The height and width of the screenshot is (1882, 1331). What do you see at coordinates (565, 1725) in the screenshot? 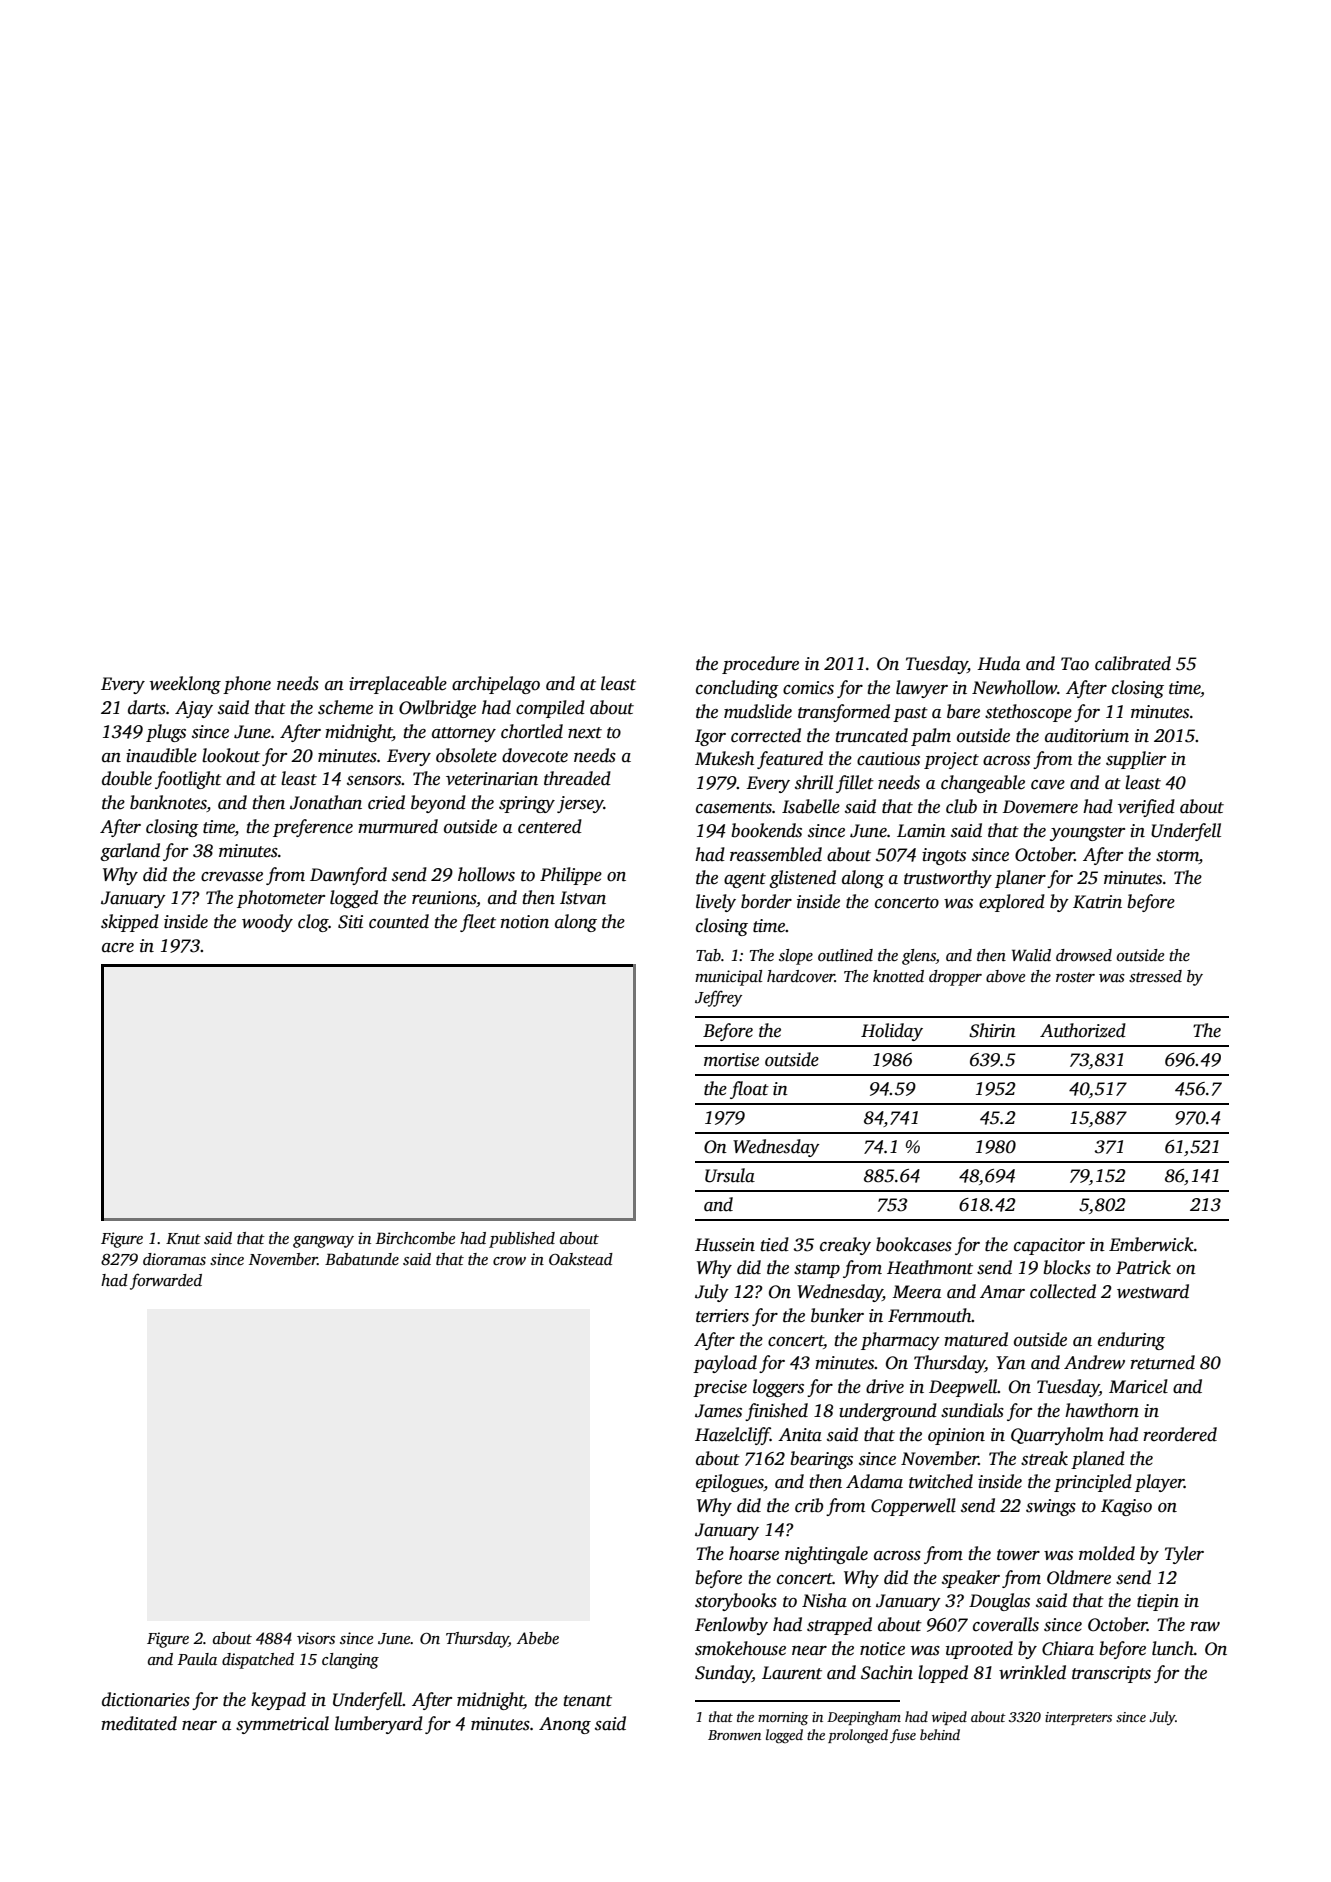
I see `Anong` at bounding box center [565, 1725].
